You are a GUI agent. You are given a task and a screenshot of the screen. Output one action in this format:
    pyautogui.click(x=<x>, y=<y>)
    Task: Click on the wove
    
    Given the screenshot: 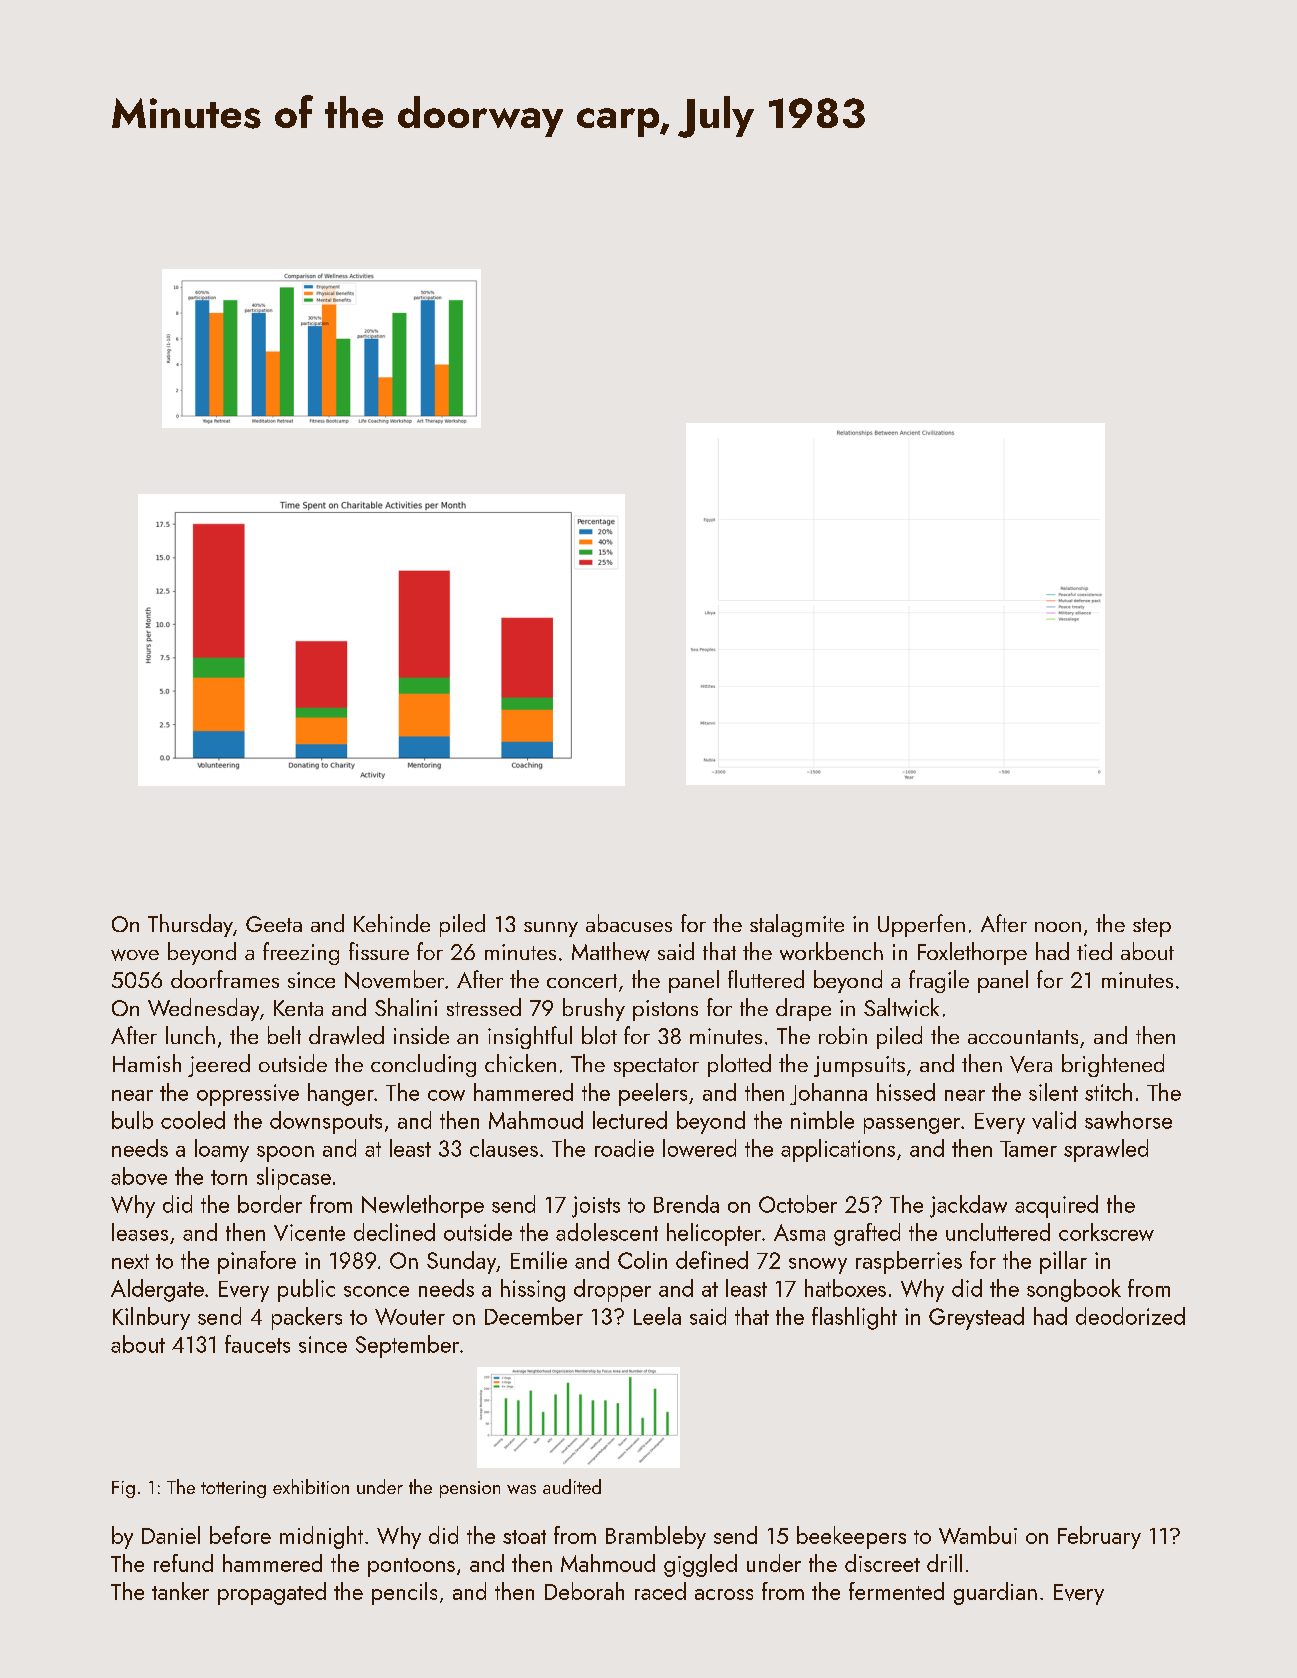 What is the action you would take?
    pyautogui.click(x=135, y=955)
